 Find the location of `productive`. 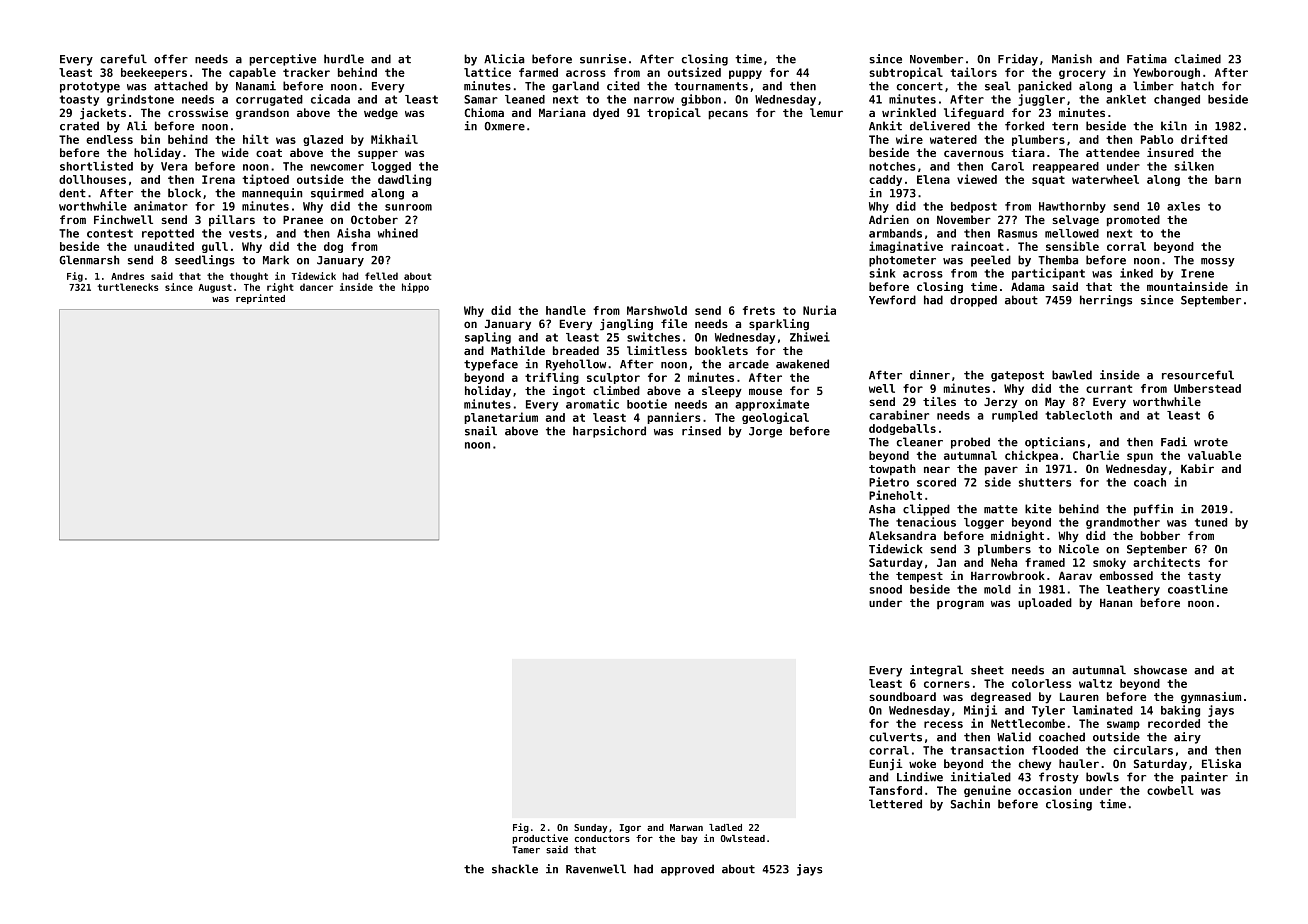

productive is located at coordinates (540, 839).
